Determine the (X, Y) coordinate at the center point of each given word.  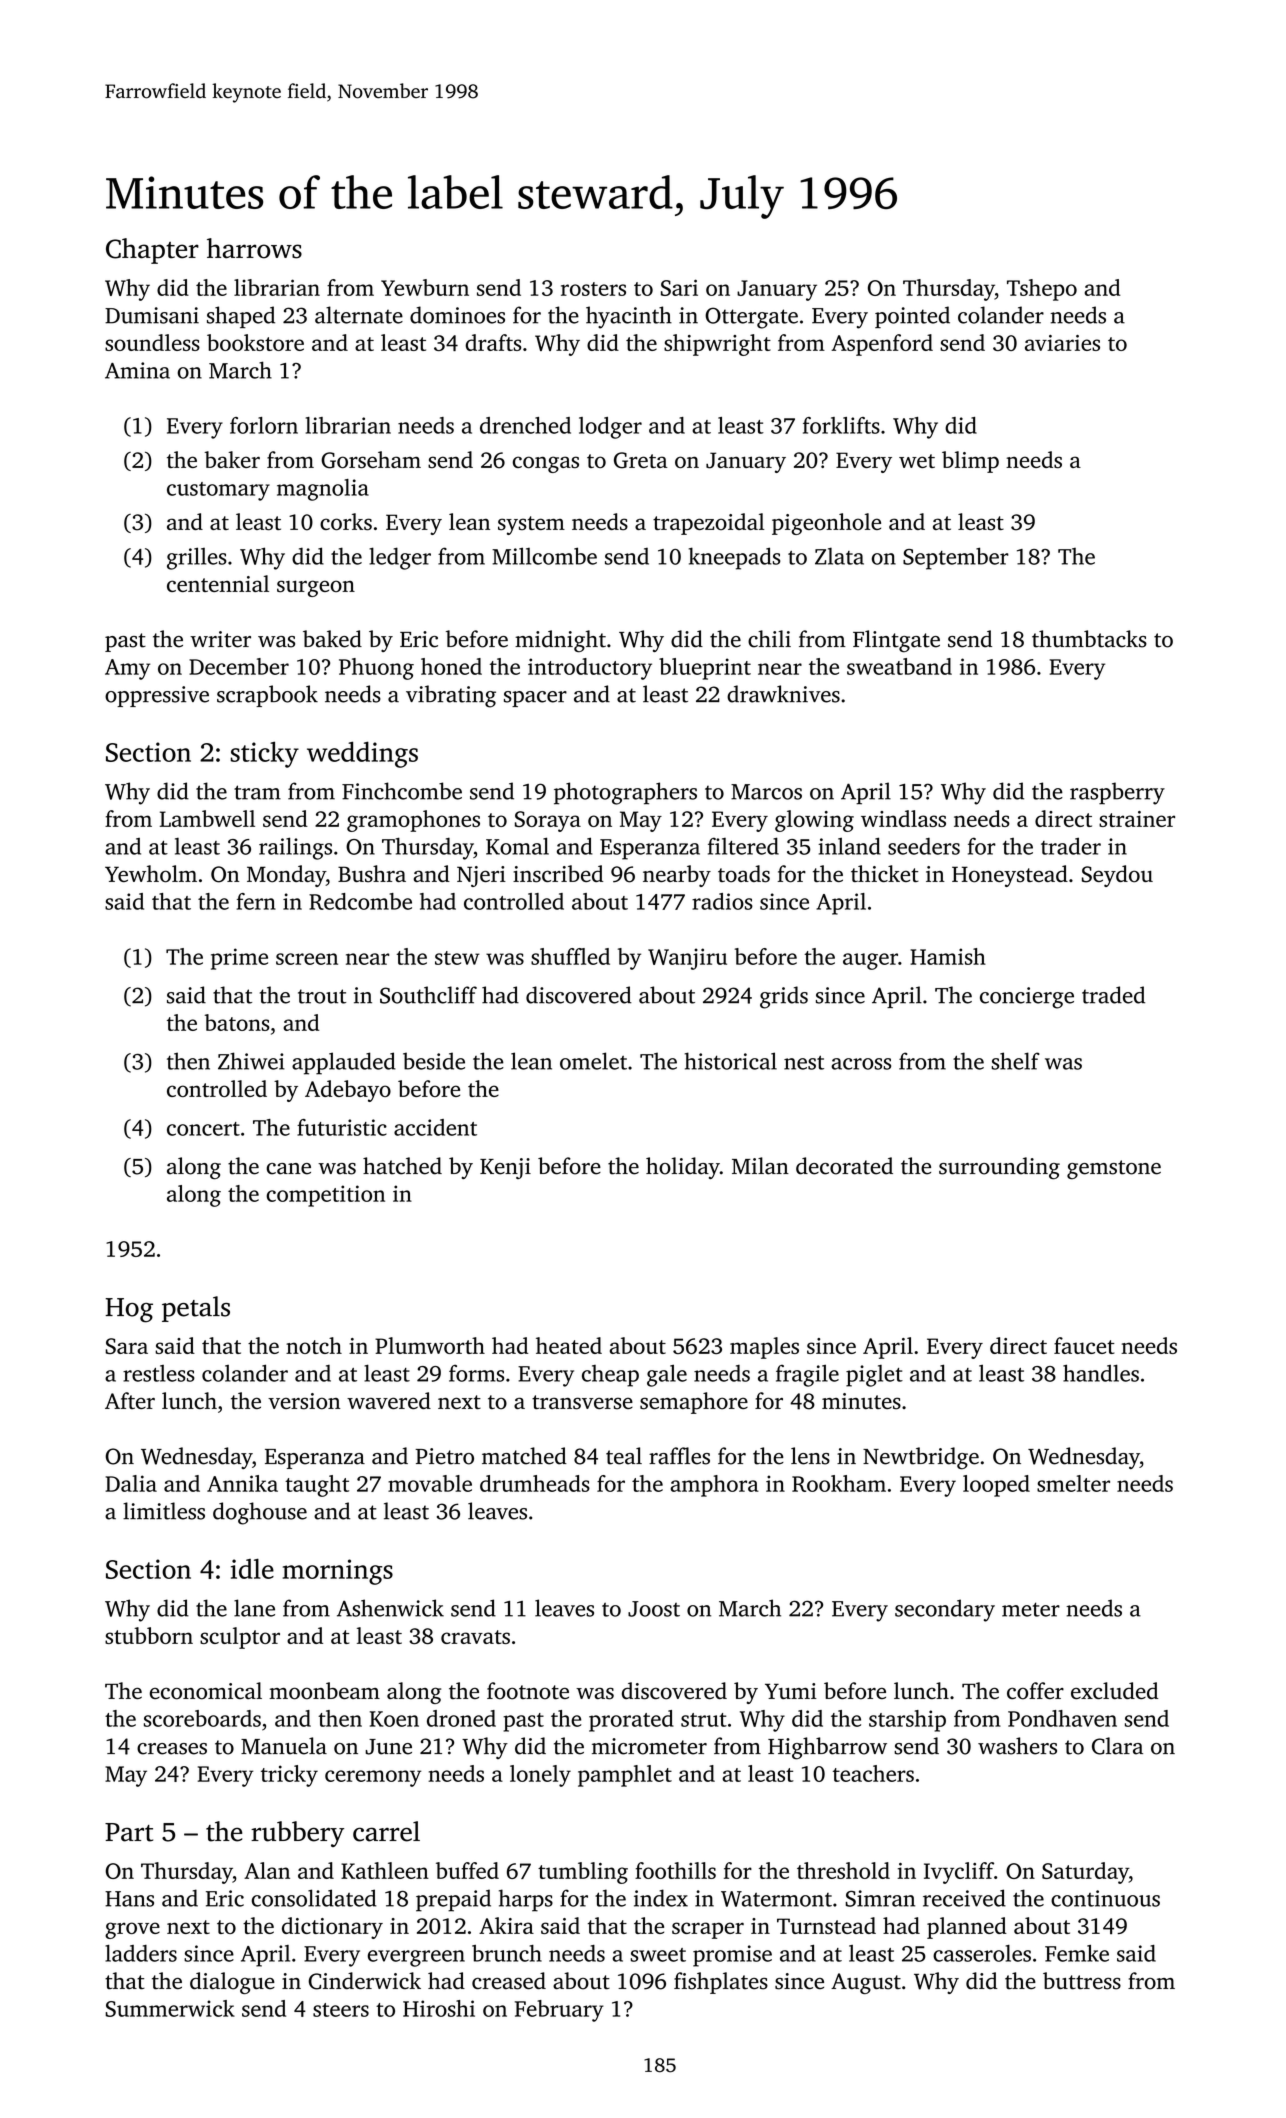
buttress (1082, 1981)
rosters (593, 289)
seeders (924, 846)
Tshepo (1042, 290)
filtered (743, 846)
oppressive (157, 696)
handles (1101, 1373)
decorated (844, 1166)
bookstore (255, 342)
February (559, 2011)
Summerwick (170, 2008)
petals (196, 1309)
